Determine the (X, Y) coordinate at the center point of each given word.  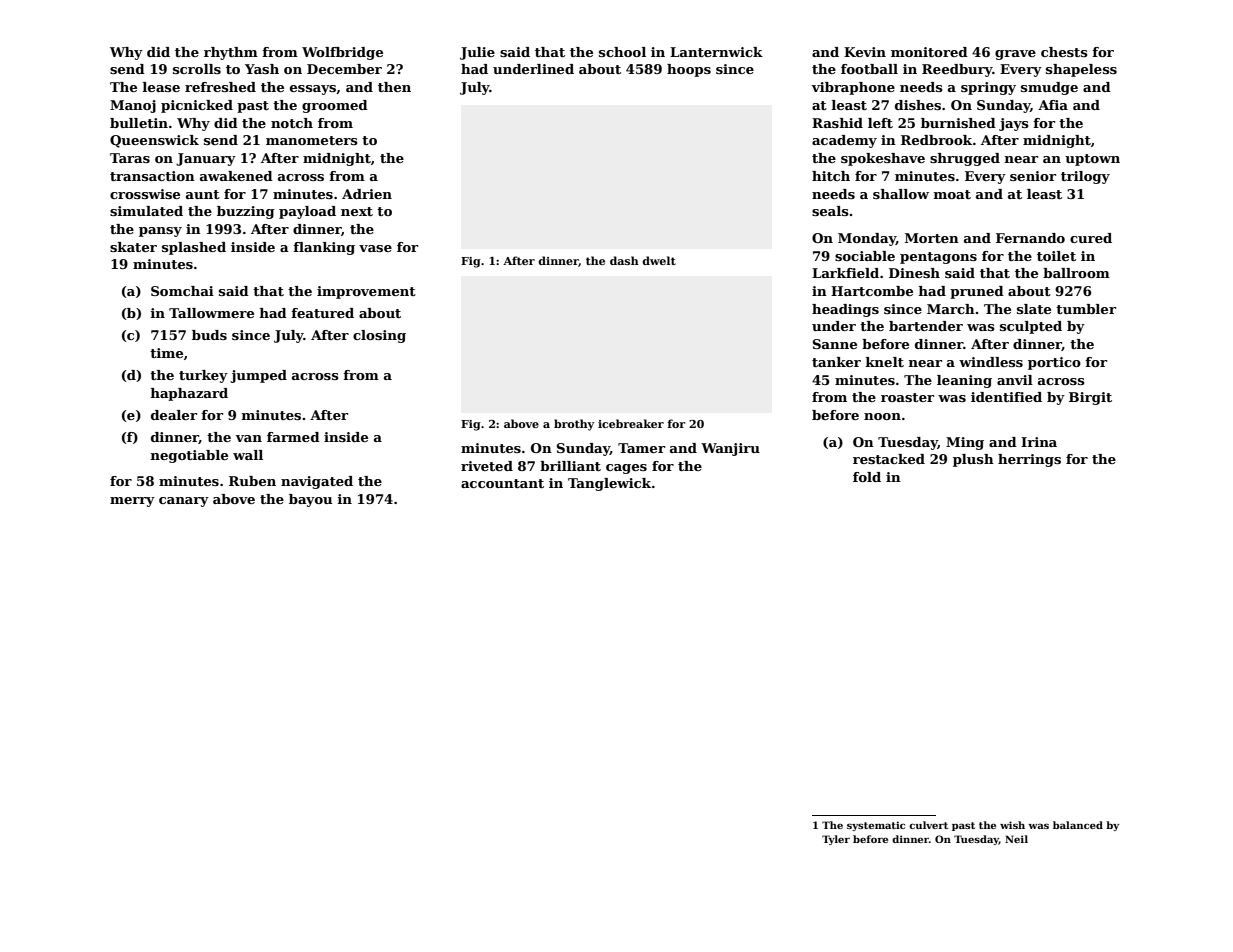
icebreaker (631, 423)
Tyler (836, 840)
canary (184, 502)
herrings (1029, 460)
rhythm (231, 53)
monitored (929, 52)
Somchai (182, 291)
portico (1054, 363)
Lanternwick (716, 52)
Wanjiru (730, 449)
